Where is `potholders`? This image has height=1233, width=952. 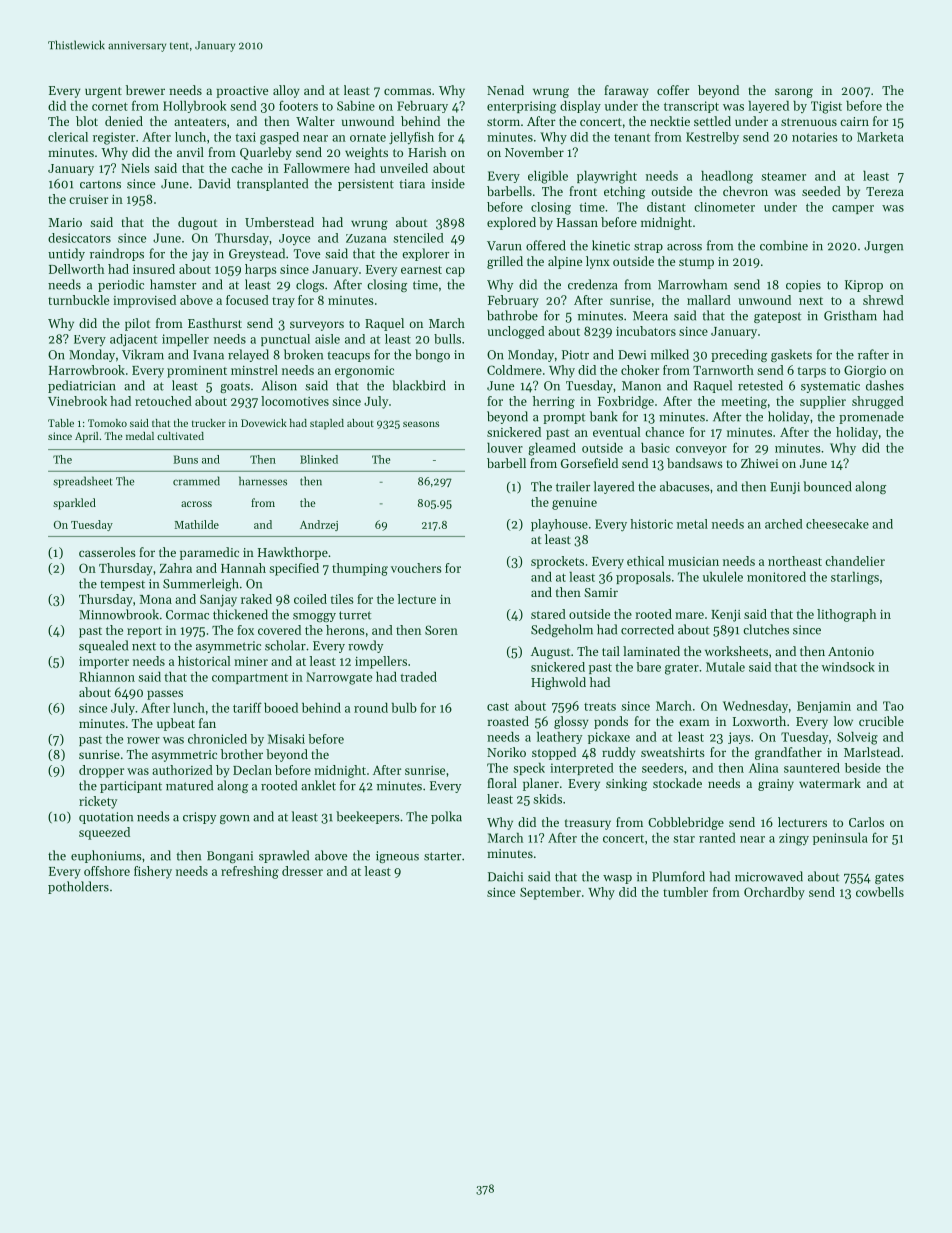 potholders is located at coordinates (78, 887).
